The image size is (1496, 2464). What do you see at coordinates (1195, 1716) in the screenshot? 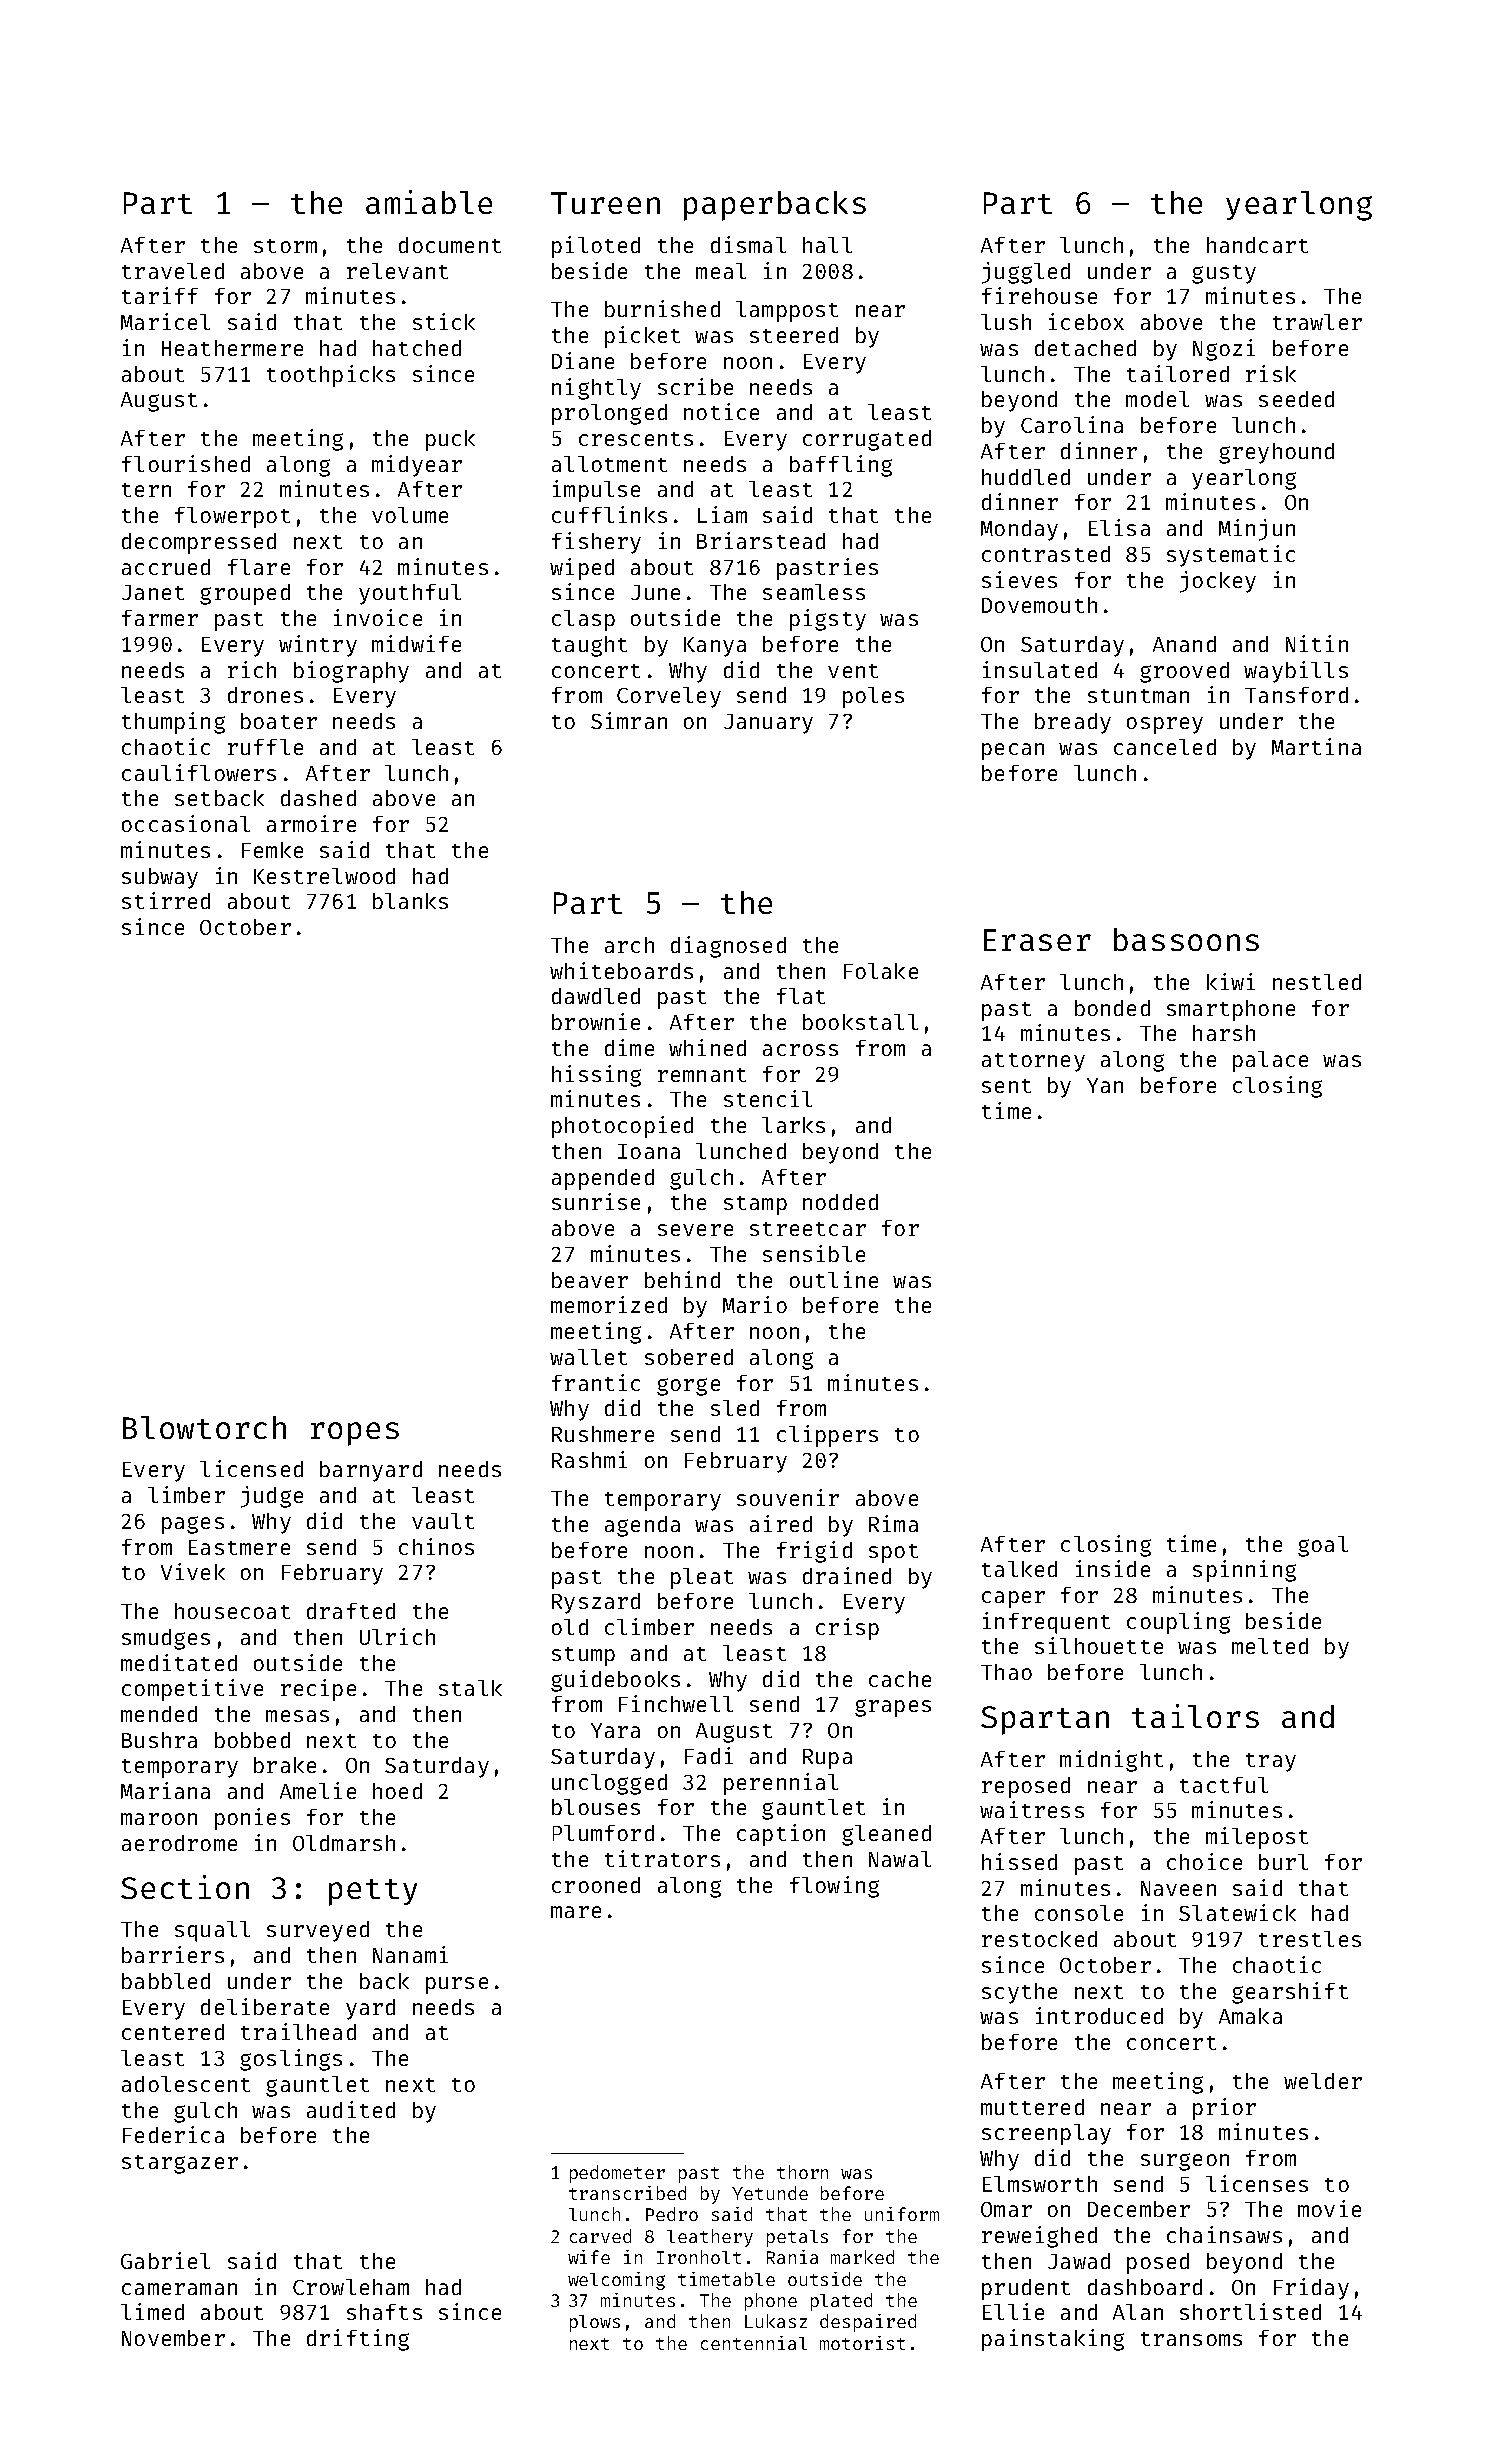
I see `tailors` at bounding box center [1195, 1716].
